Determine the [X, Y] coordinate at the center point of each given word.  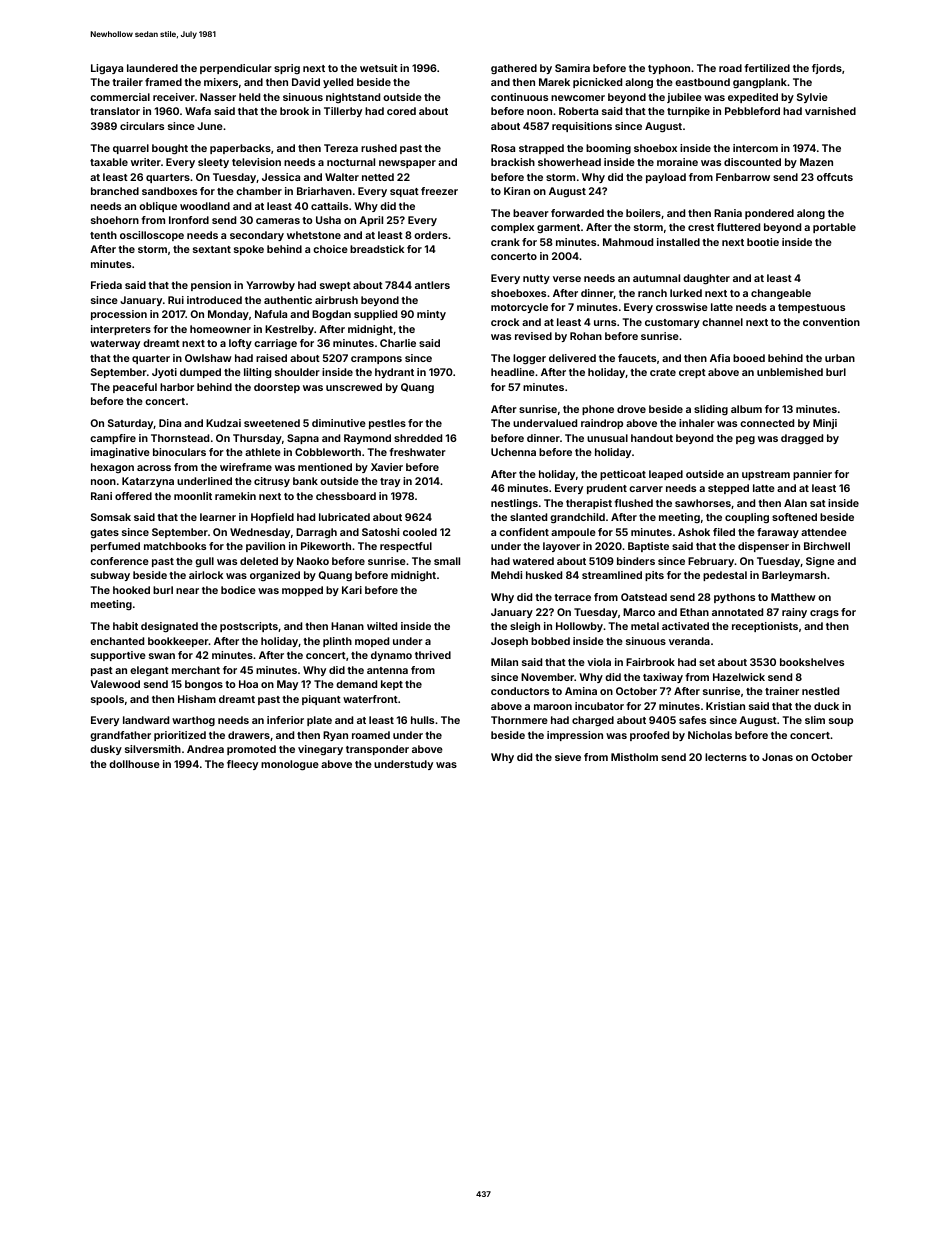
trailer [127, 82]
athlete [263, 452]
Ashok [694, 532]
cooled [420, 532]
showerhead [569, 162]
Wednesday [260, 533]
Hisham [197, 699]
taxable [109, 162]
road [730, 68]
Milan [504, 662]
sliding [711, 410]
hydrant [394, 373]
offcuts [835, 177]
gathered [514, 69]
